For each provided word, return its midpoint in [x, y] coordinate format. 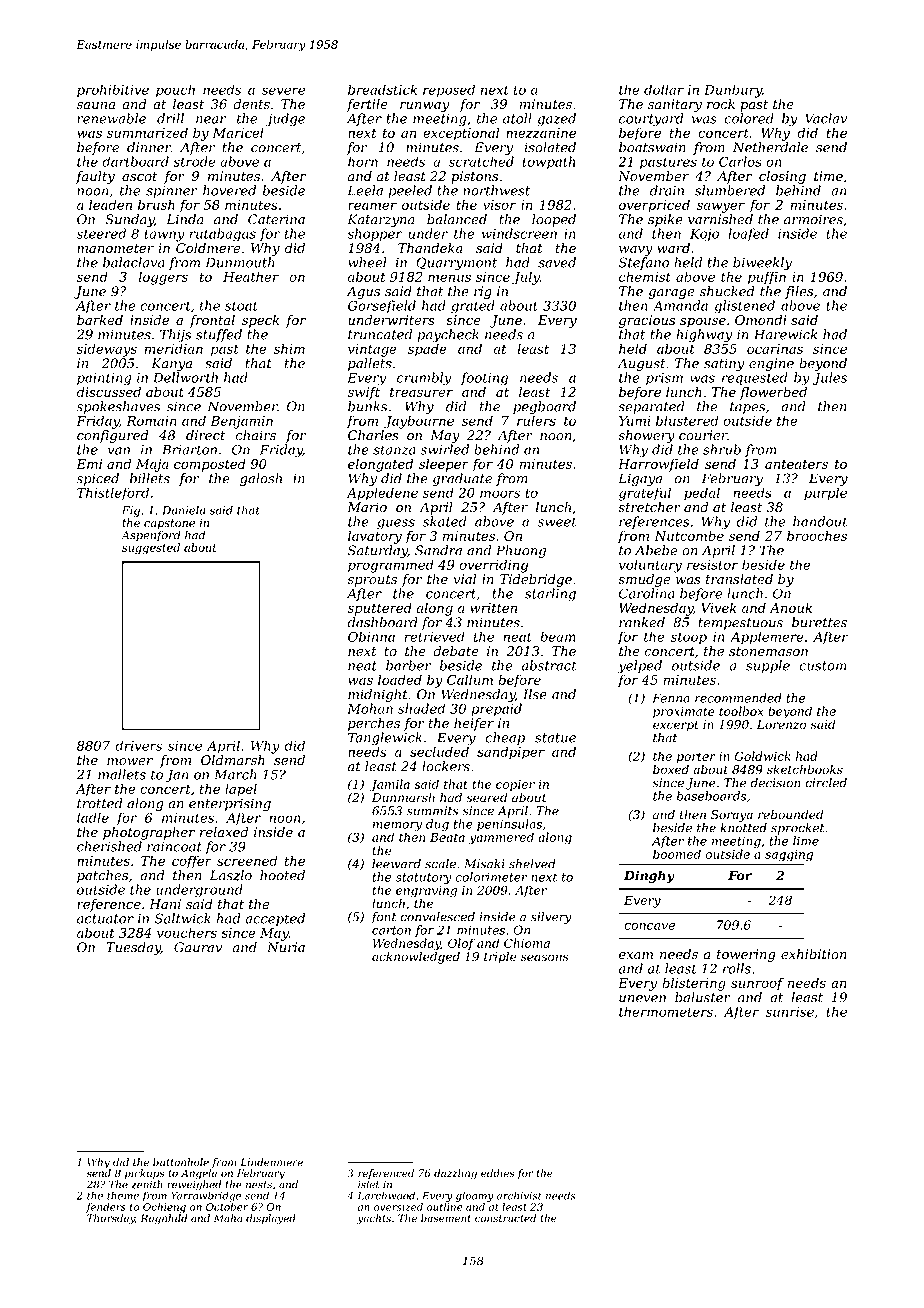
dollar [664, 89]
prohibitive [113, 91]
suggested [151, 549]
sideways [106, 350]
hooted [282, 875]
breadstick [382, 89]
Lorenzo [781, 725]
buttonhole [181, 1162]
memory [397, 827]
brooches [817, 535]
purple [825, 494]
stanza [394, 450]
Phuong [521, 551]
